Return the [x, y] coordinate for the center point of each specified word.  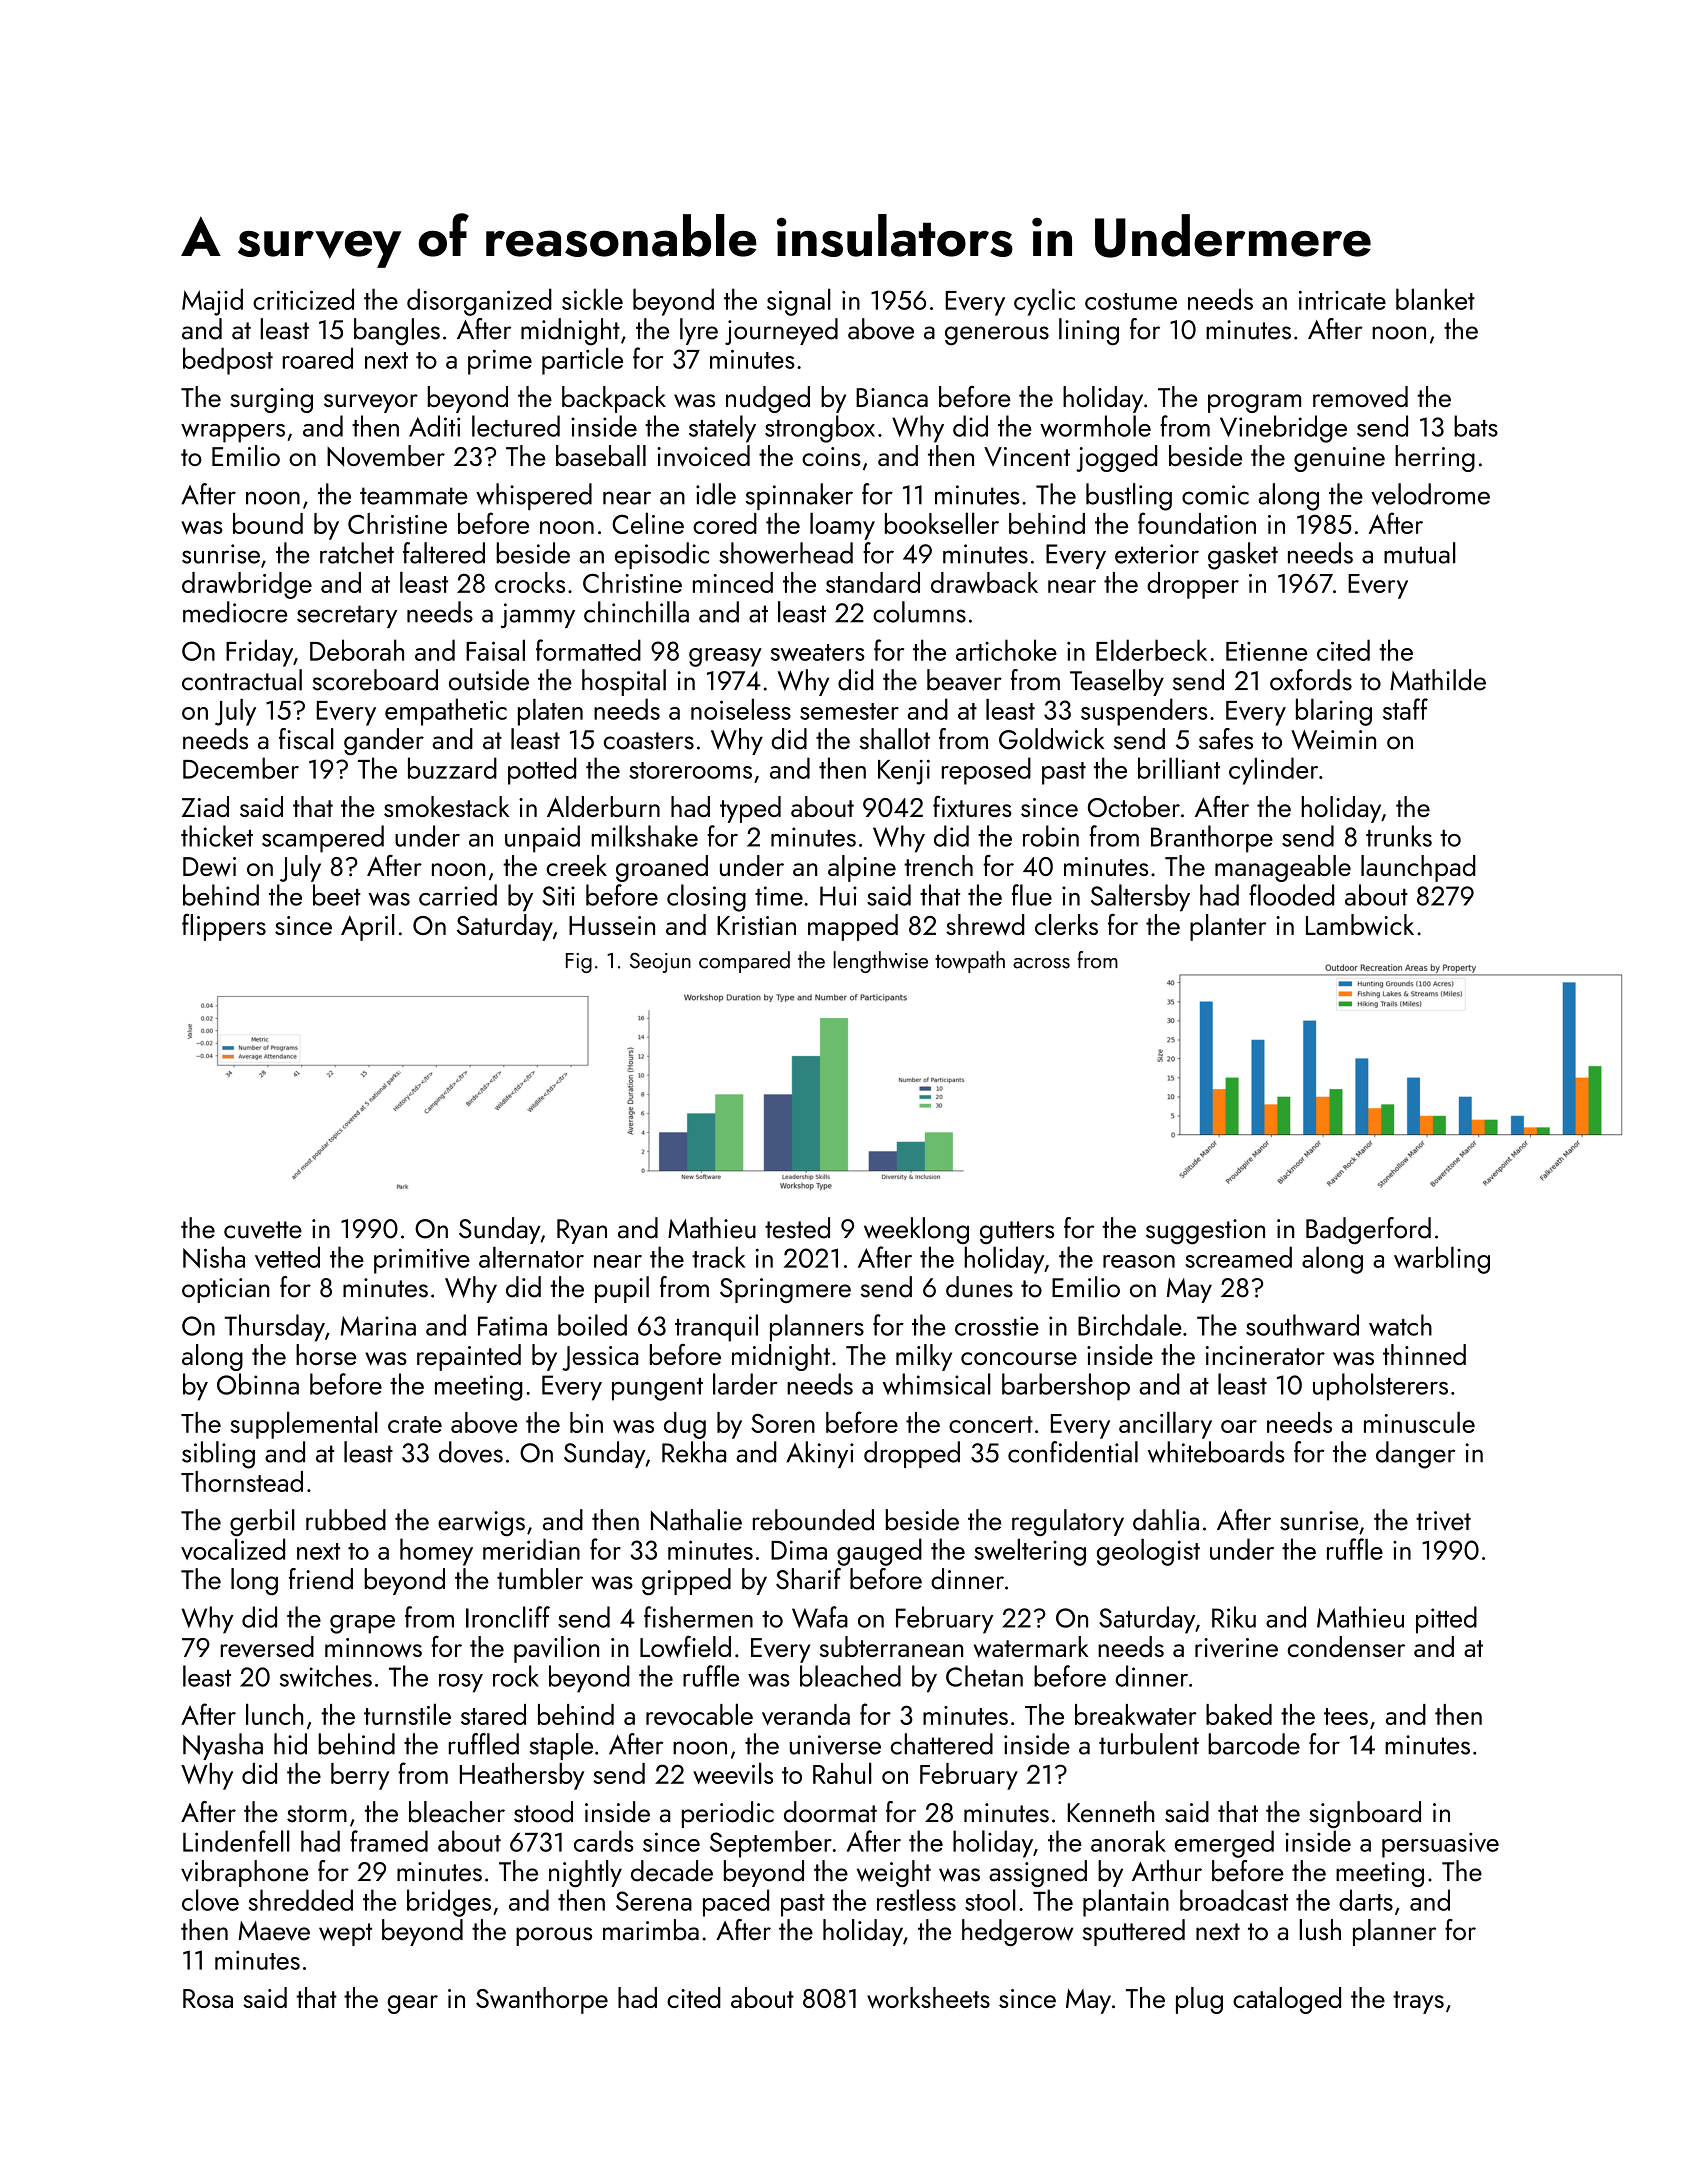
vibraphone [245, 1873]
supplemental [304, 1425]
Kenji [904, 772]
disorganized [479, 302]
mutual [1420, 553]
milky [924, 1357]
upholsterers [1380, 1387]
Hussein [612, 925]
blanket [1435, 299]
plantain [1126, 1903]
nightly [585, 1873]
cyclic [1044, 302]
